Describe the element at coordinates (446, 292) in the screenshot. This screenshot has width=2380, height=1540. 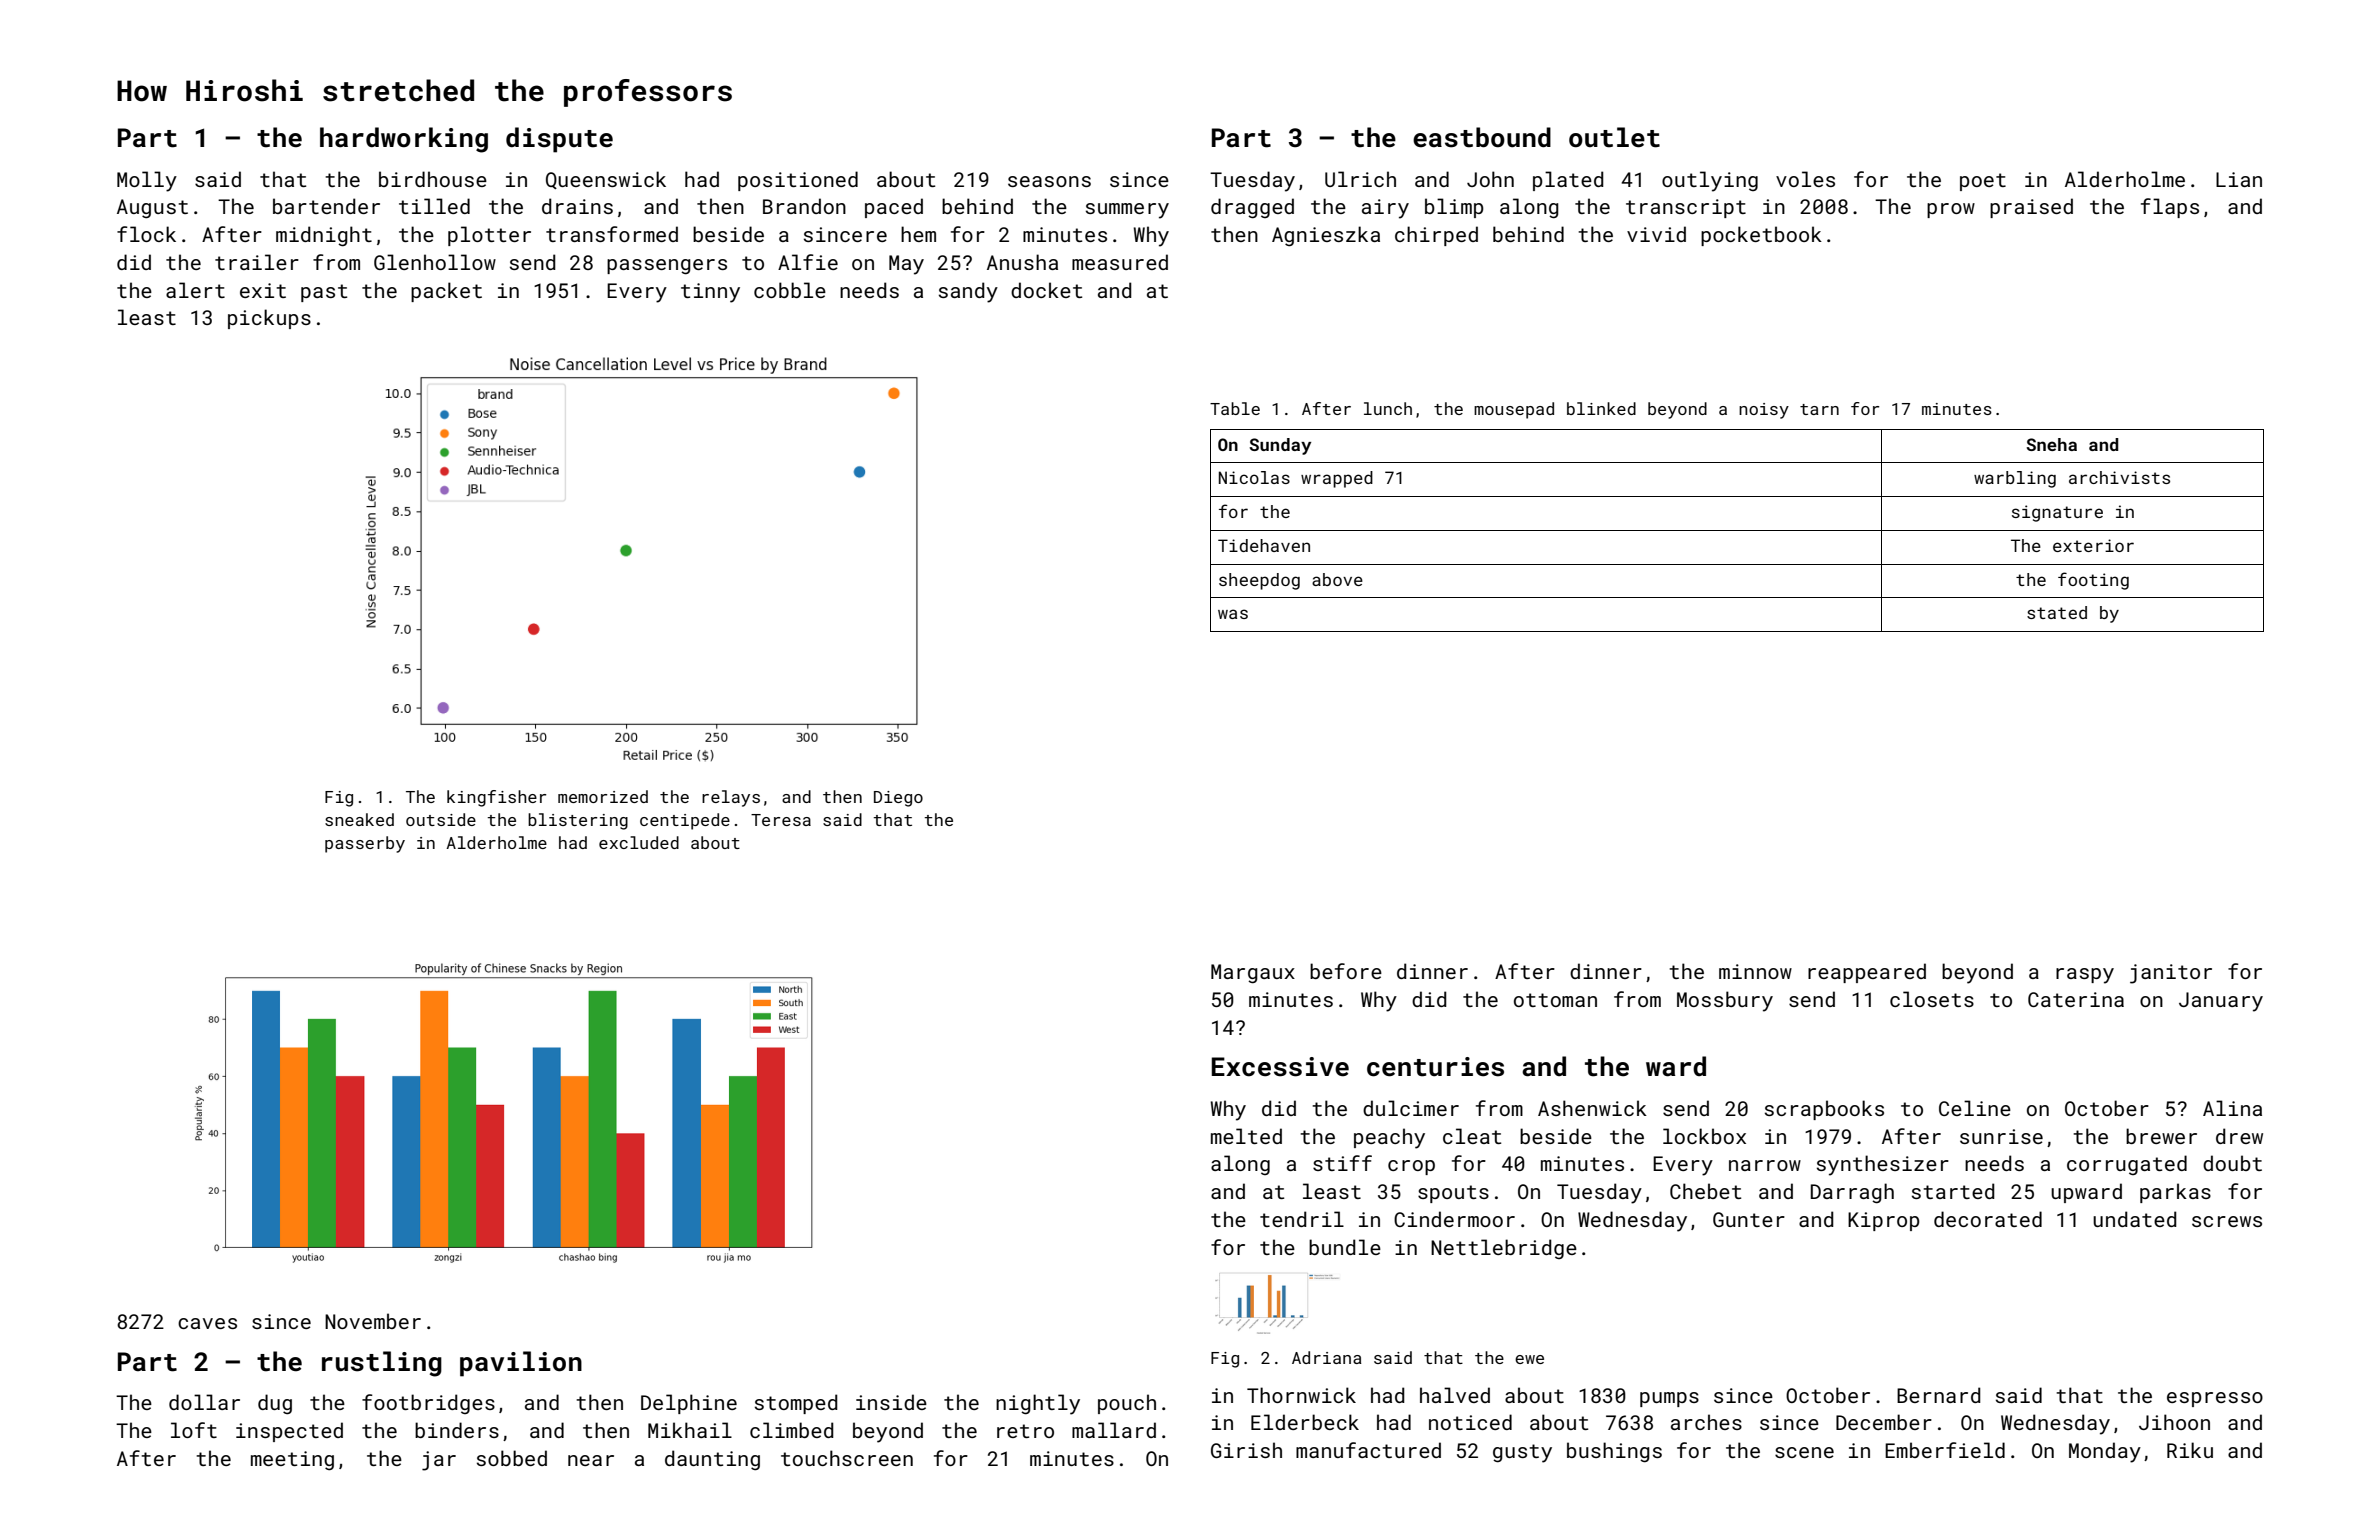
I see `packet` at that location.
